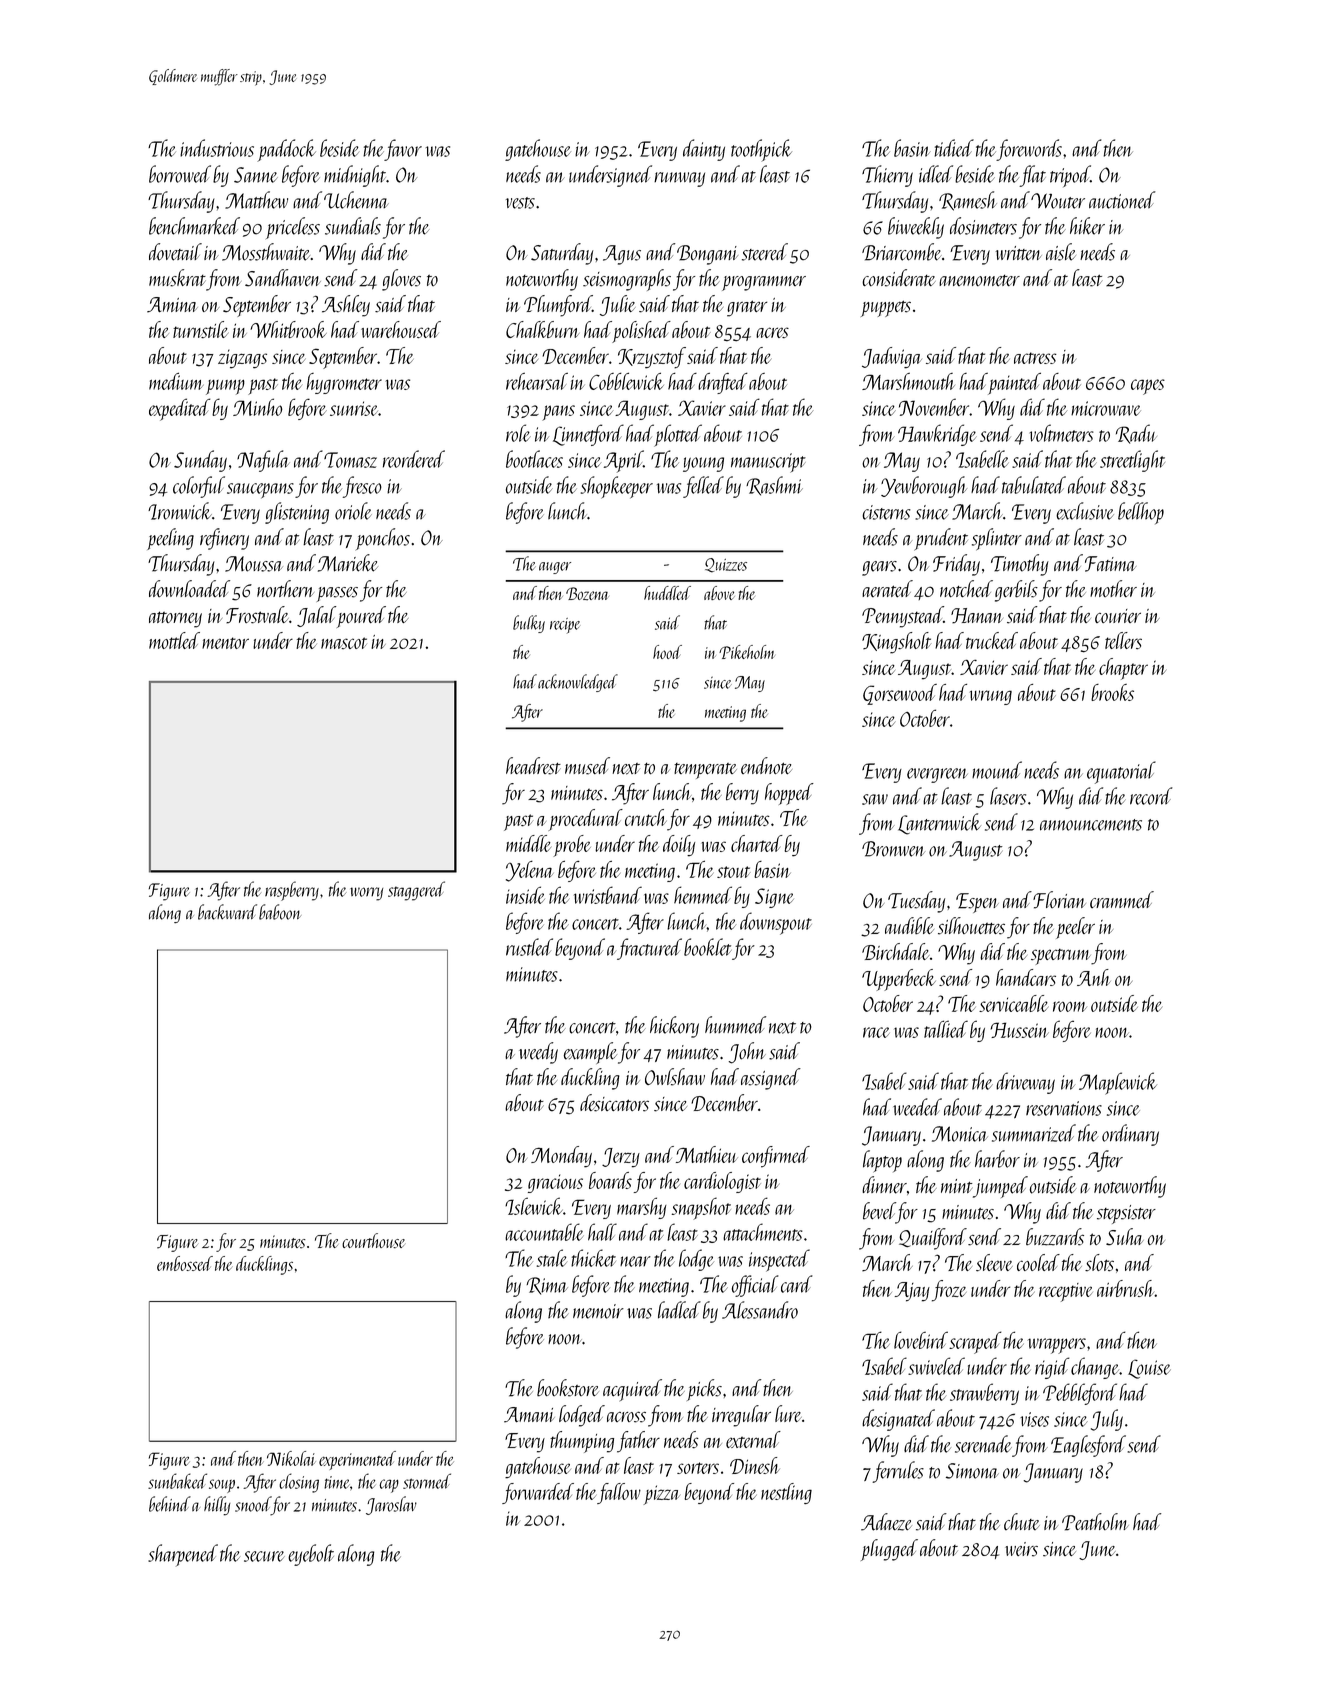 Image resolution: width=1319 pixels, height=1707 pixels. What do you see at coordinates (1118, 1083) in the screenshot?
I see `Maplewick` at bounding box center [1118, 1083].
